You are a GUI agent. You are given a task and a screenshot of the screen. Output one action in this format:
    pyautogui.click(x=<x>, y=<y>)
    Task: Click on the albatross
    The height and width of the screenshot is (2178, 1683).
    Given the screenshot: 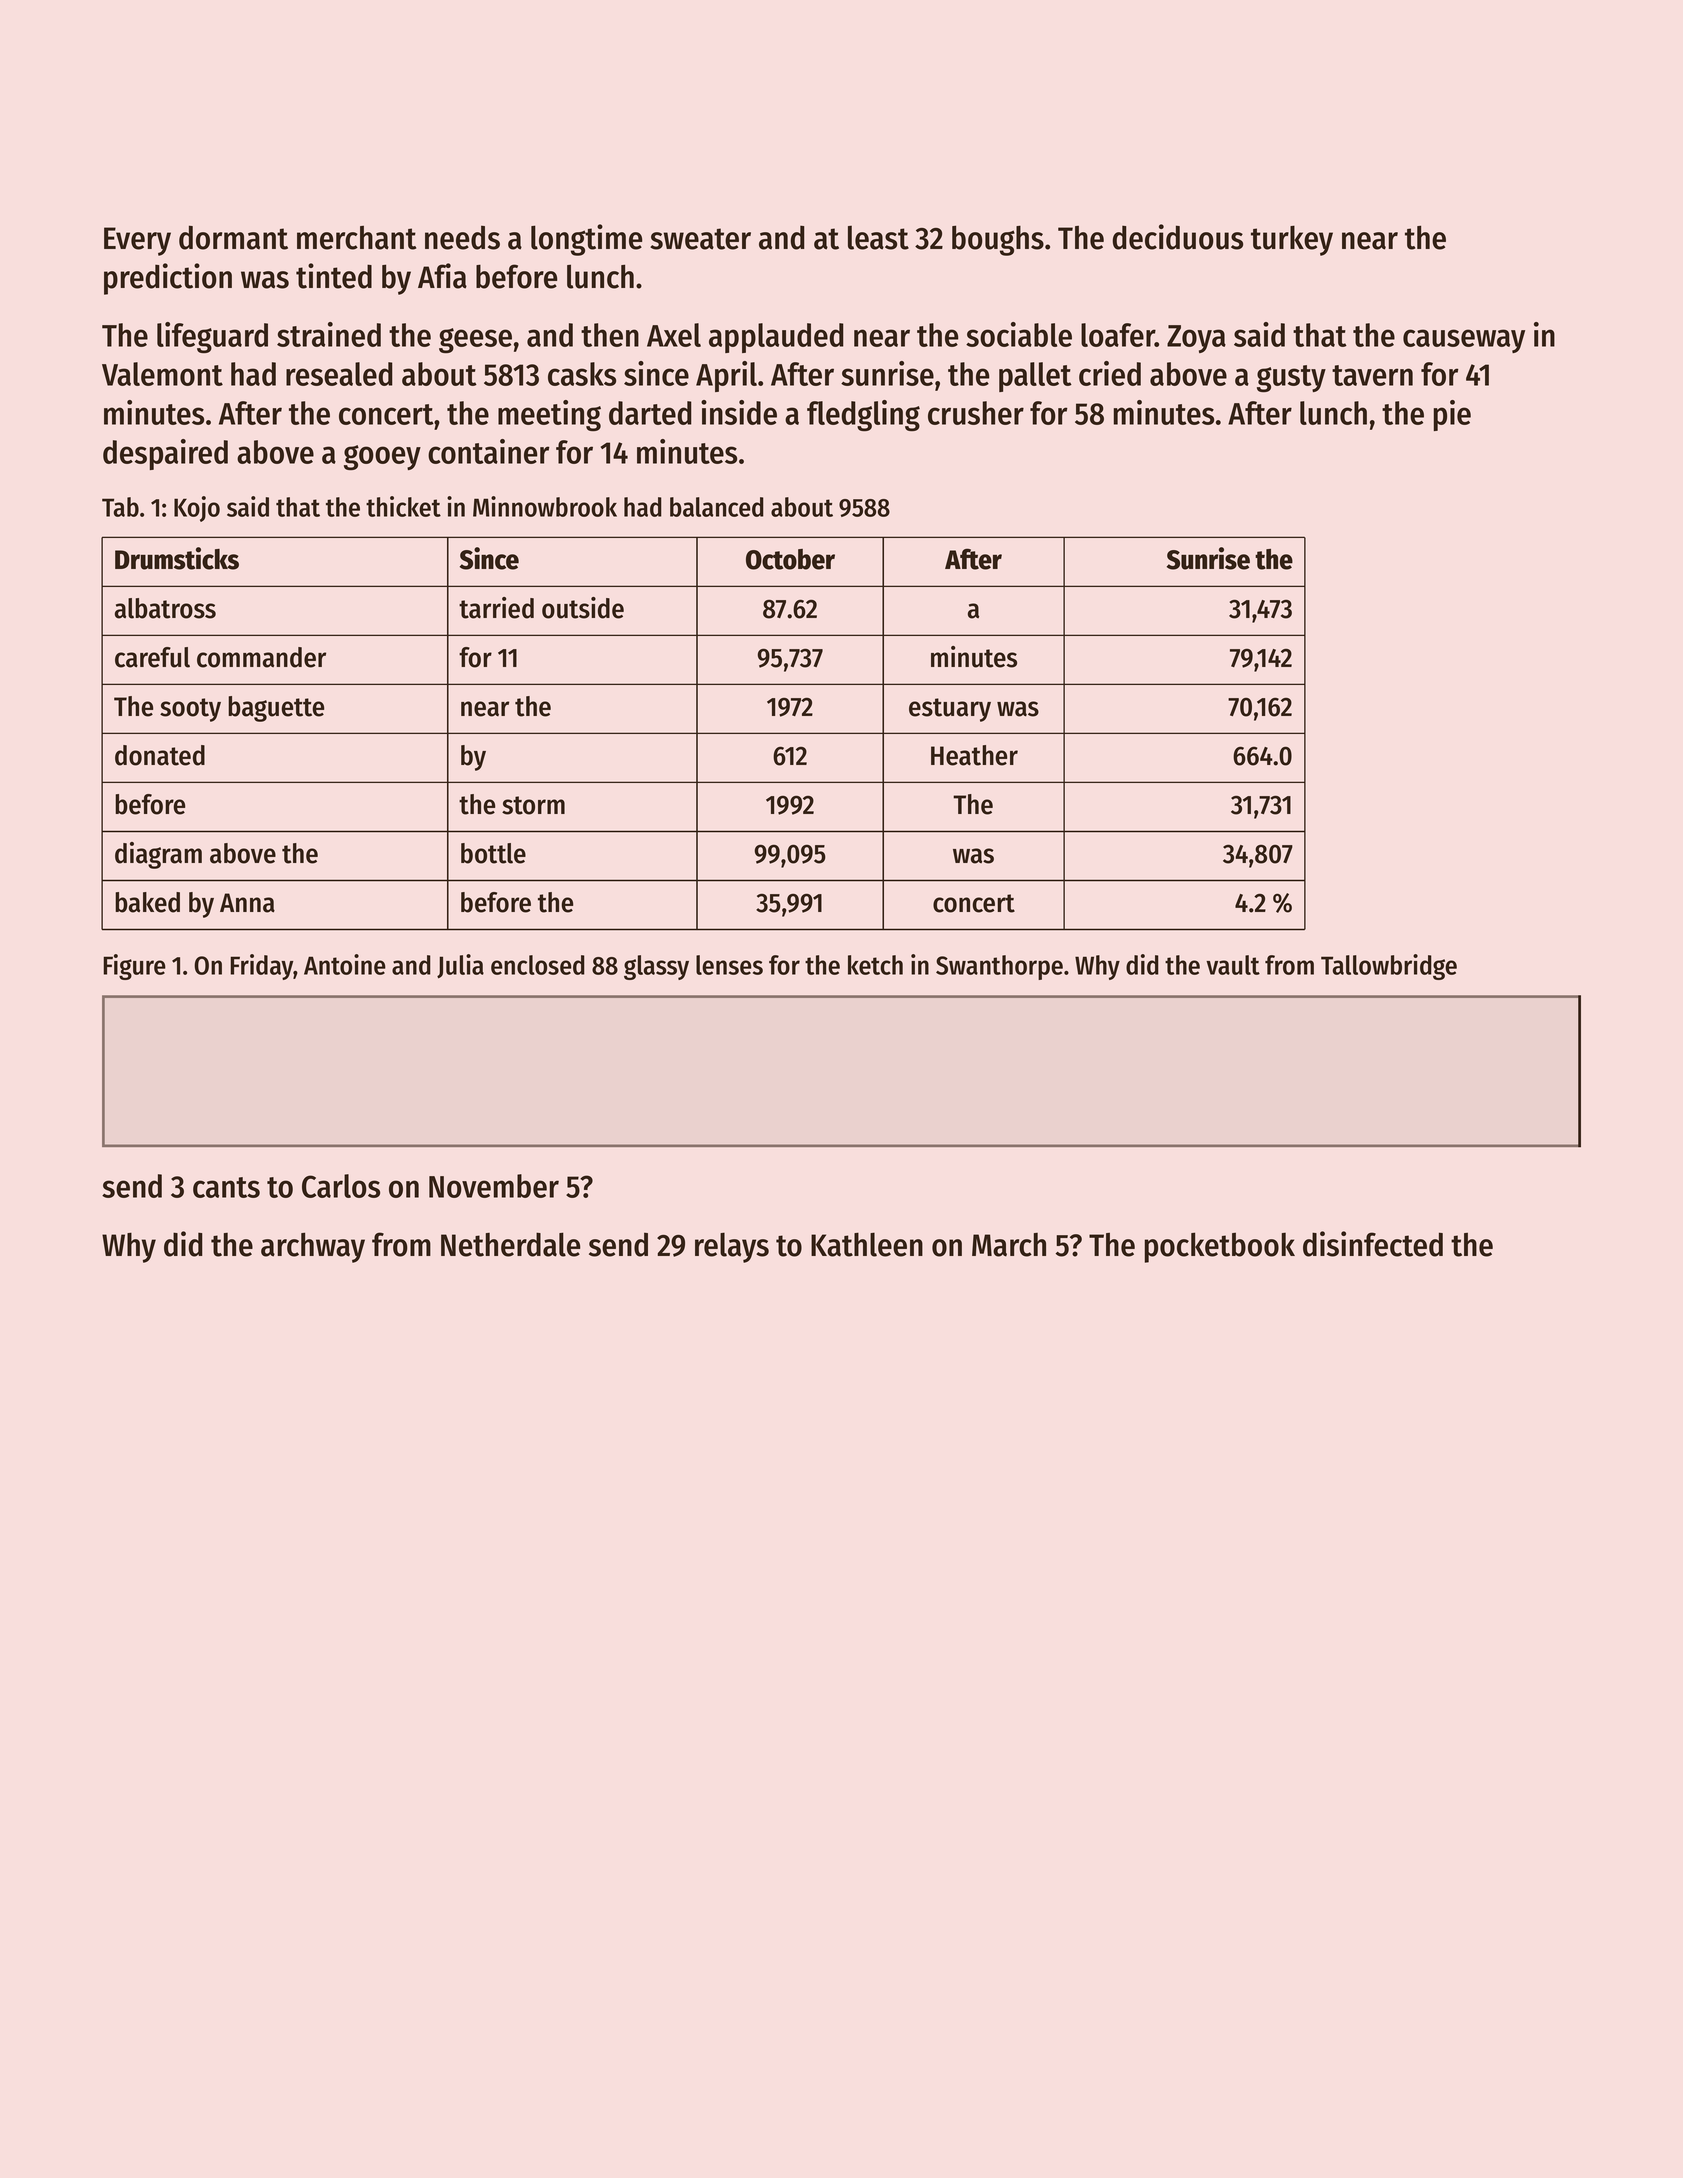 What is the action you would take?
    pyautogui.click(x=165, y=608)
